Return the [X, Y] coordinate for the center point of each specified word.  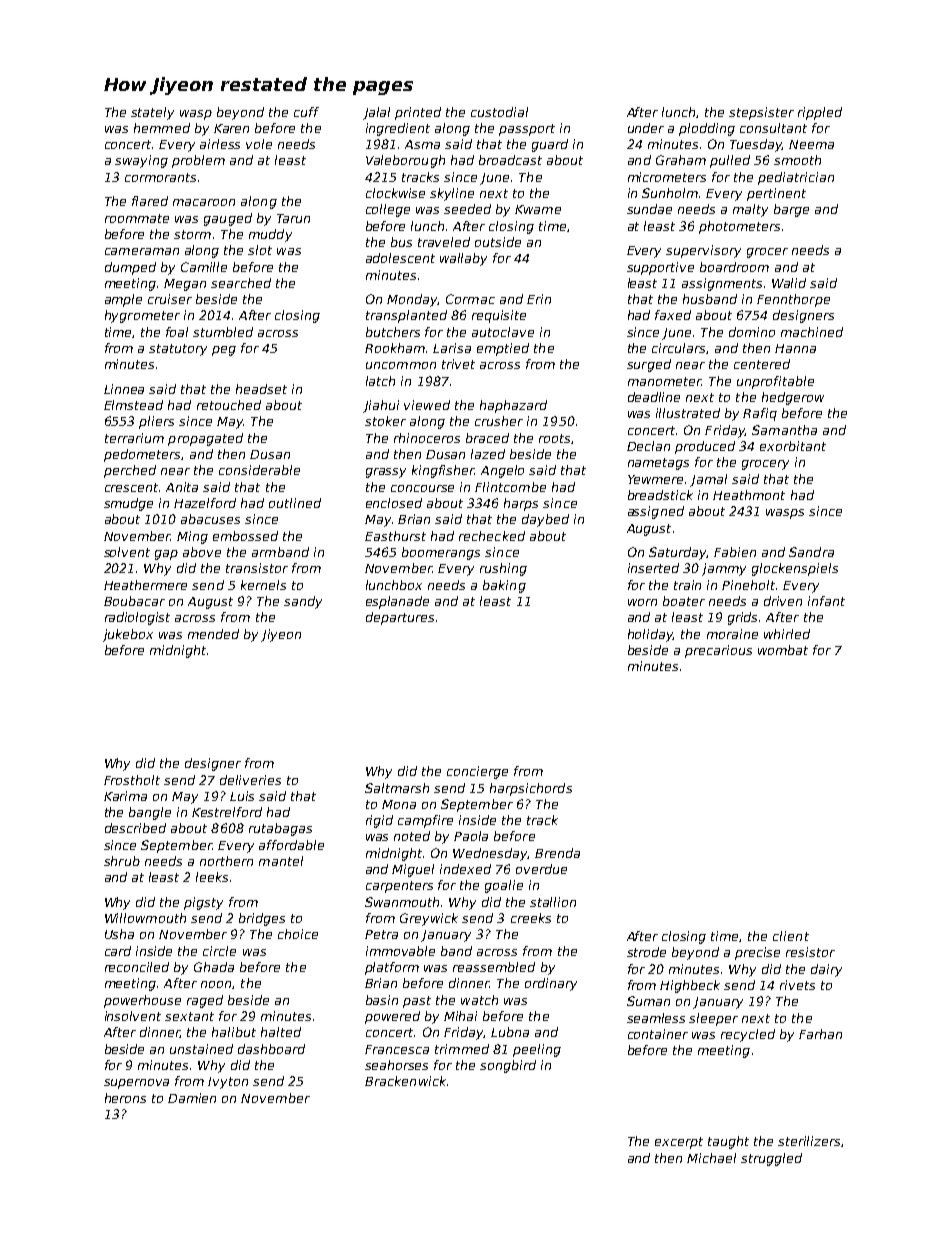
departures [400, 618]
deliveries [250, 780]
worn [642, 602]
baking [504, 586]
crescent [131, 487]
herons [125, 1098]
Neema [811, 144]
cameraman [142, 251]
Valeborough [405, 161]
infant [826, 601]
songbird [508, 1066]
